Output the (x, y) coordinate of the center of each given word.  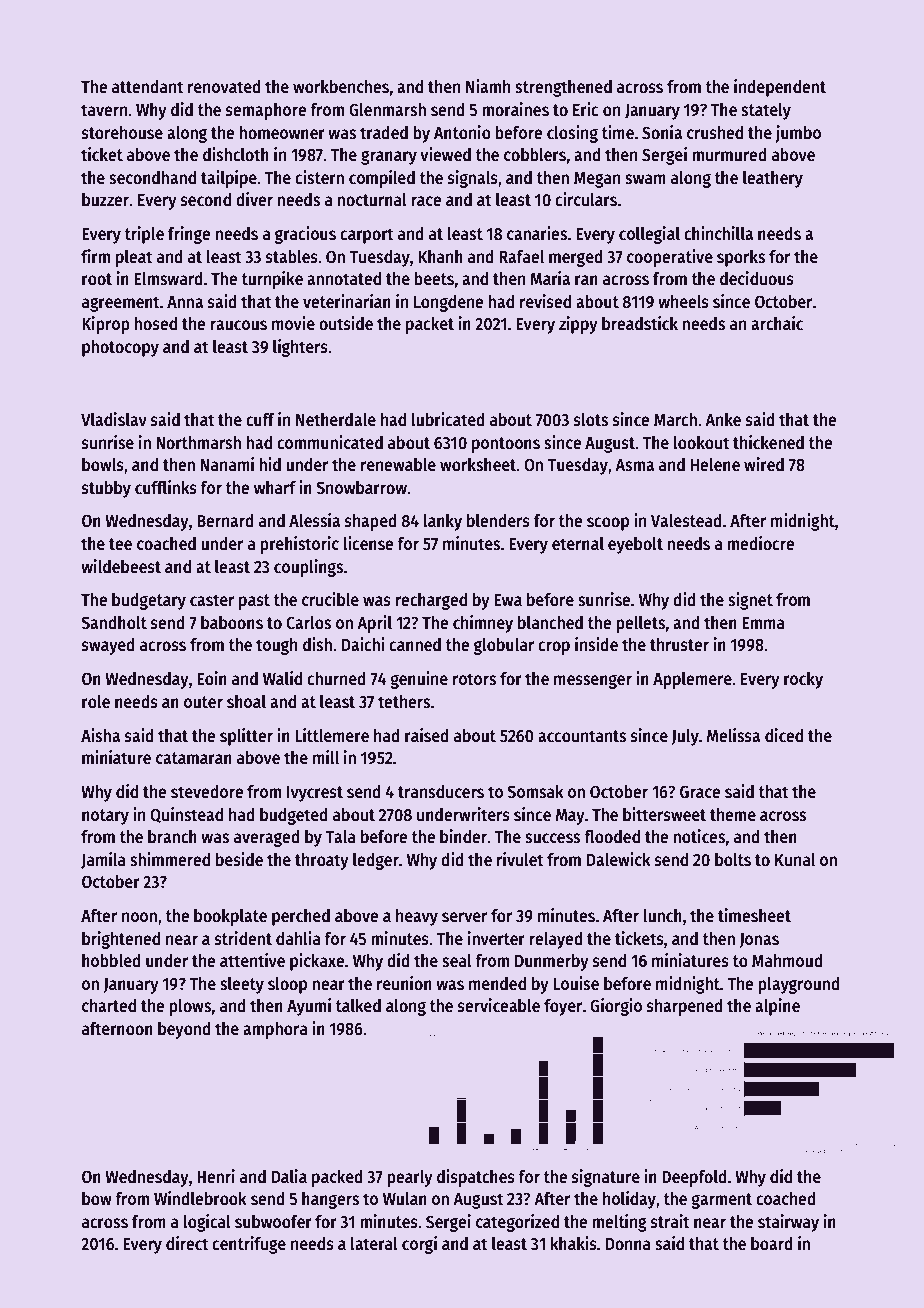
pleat (134, 258)
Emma (763, 623)
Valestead (686, 521)
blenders (498, 521)
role (96, 702)
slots (591, 420)
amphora (275, 1030)
